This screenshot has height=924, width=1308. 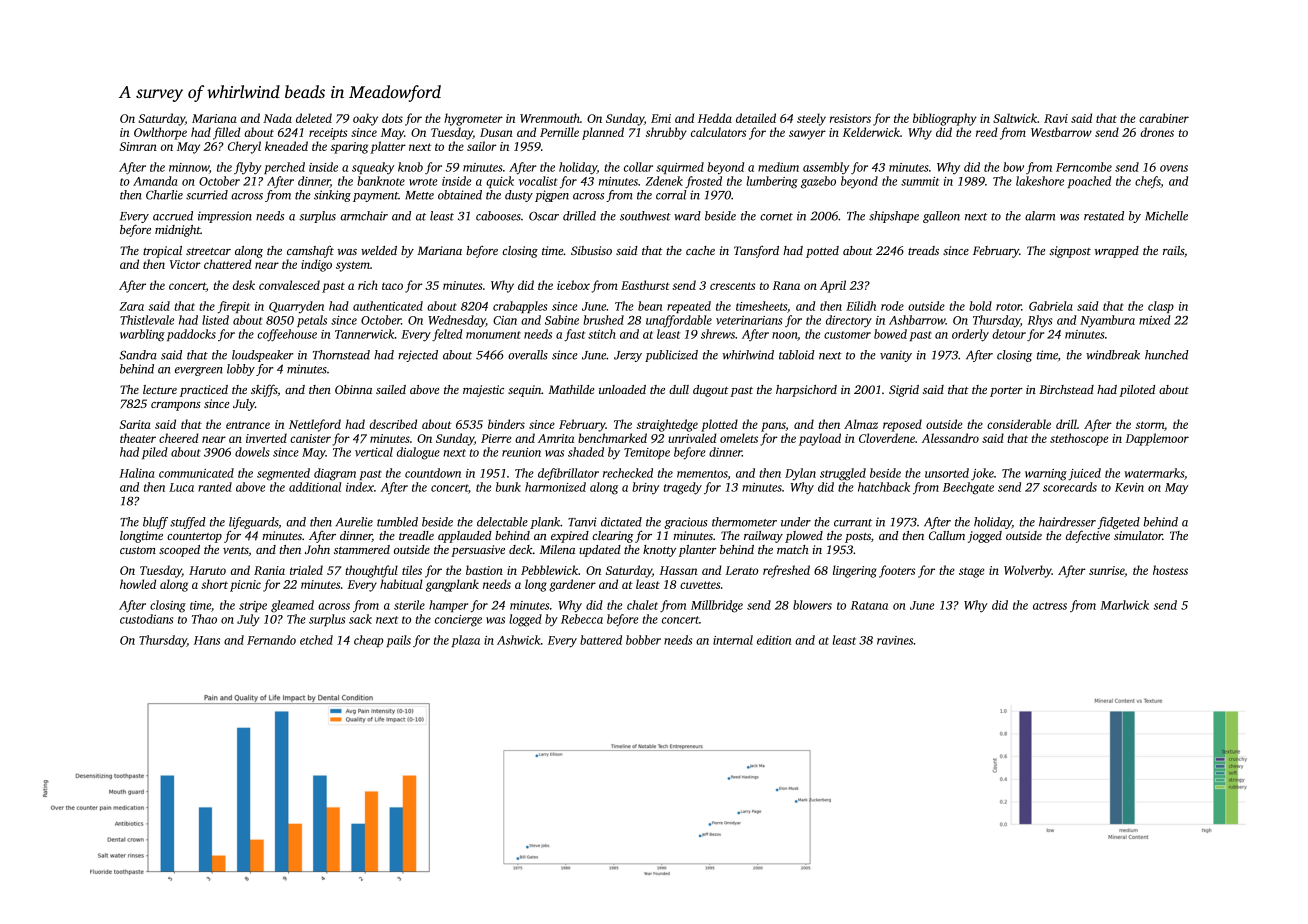 I want to click on gleamed, so click(x=292, y=606).
